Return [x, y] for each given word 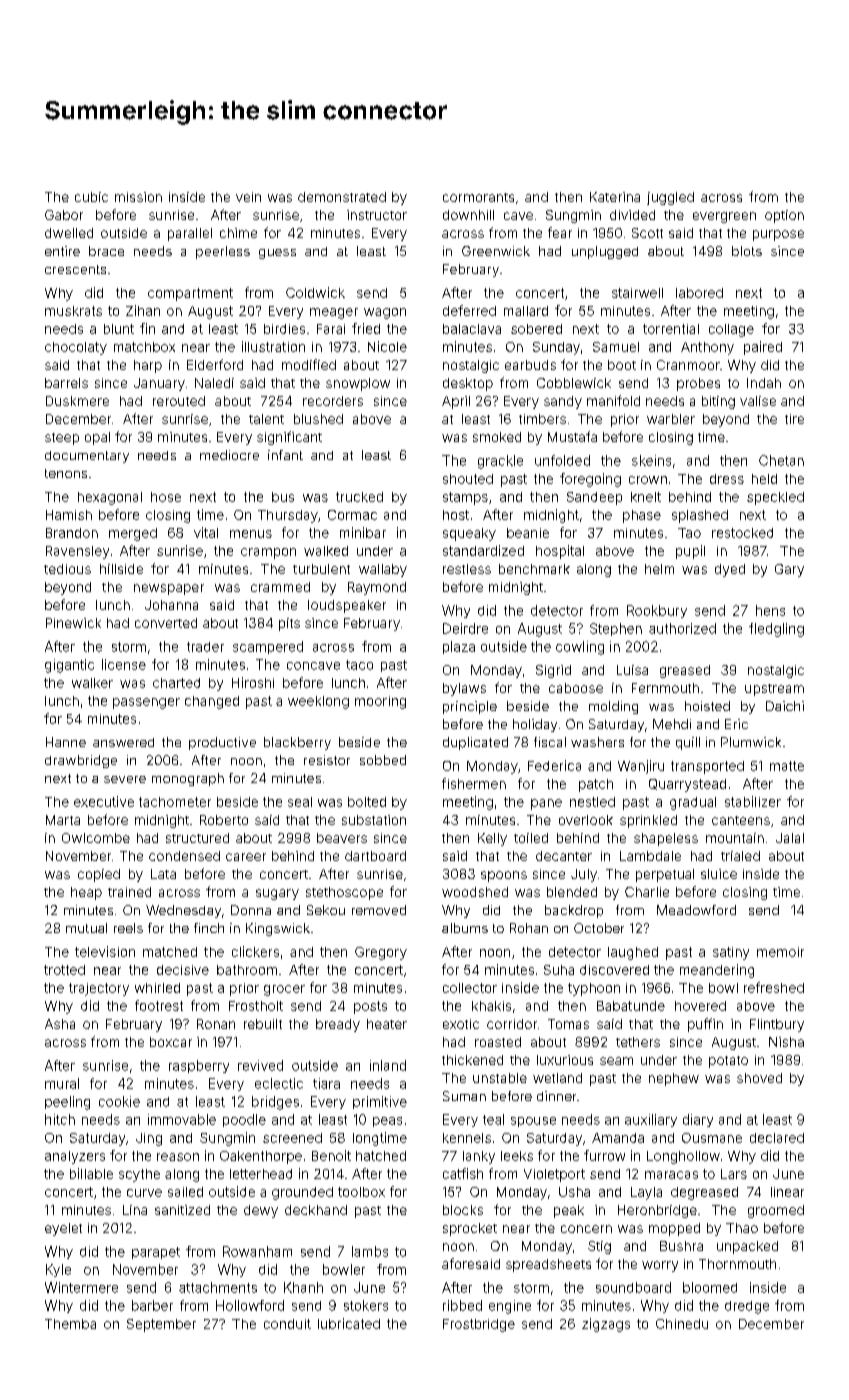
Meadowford [696, 910]
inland [388, 1065]
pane [546, 804]
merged [133, 534]
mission [138, 197]
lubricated [349, 1323]
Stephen [616, 629]
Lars [734, 1174]
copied [99, 875]
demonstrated [342, 197]
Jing [149, 1139]
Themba [70, 1324]
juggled [670, 198]
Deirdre [465, 628]
